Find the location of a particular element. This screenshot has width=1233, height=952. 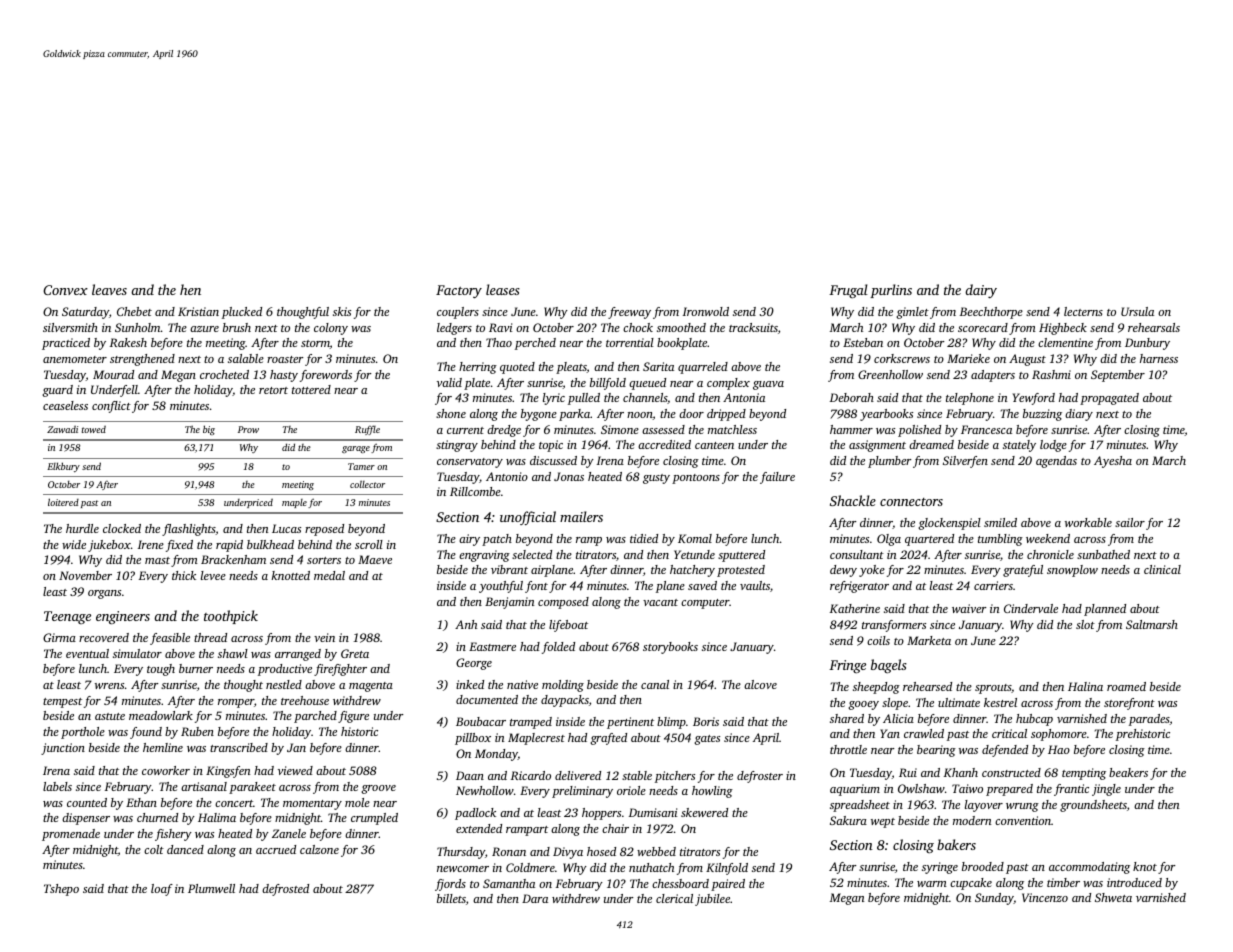

Owlshaw is located at coordinates (921, 788).
